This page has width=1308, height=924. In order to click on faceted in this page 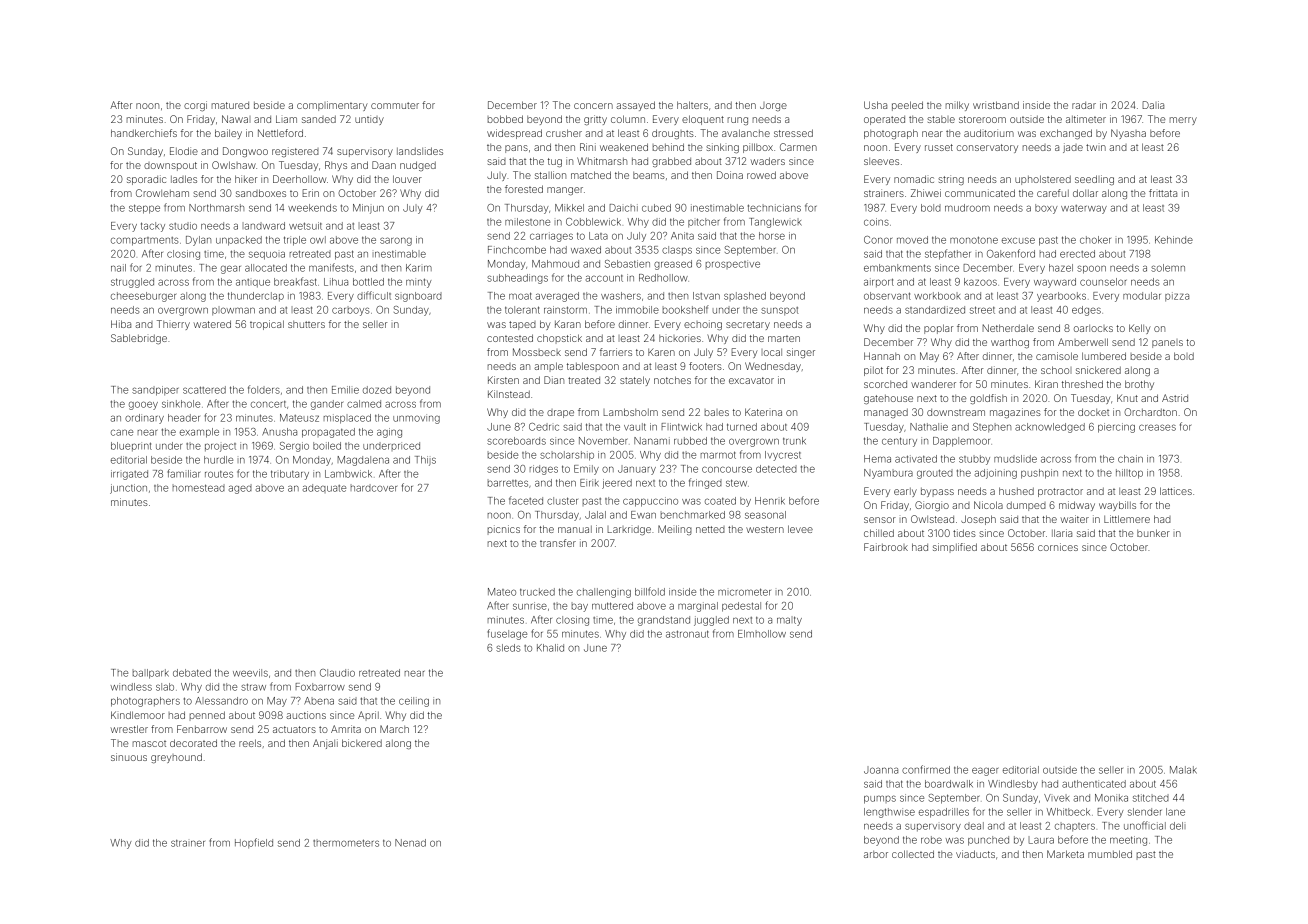, I will do `click(526, 500)`.
